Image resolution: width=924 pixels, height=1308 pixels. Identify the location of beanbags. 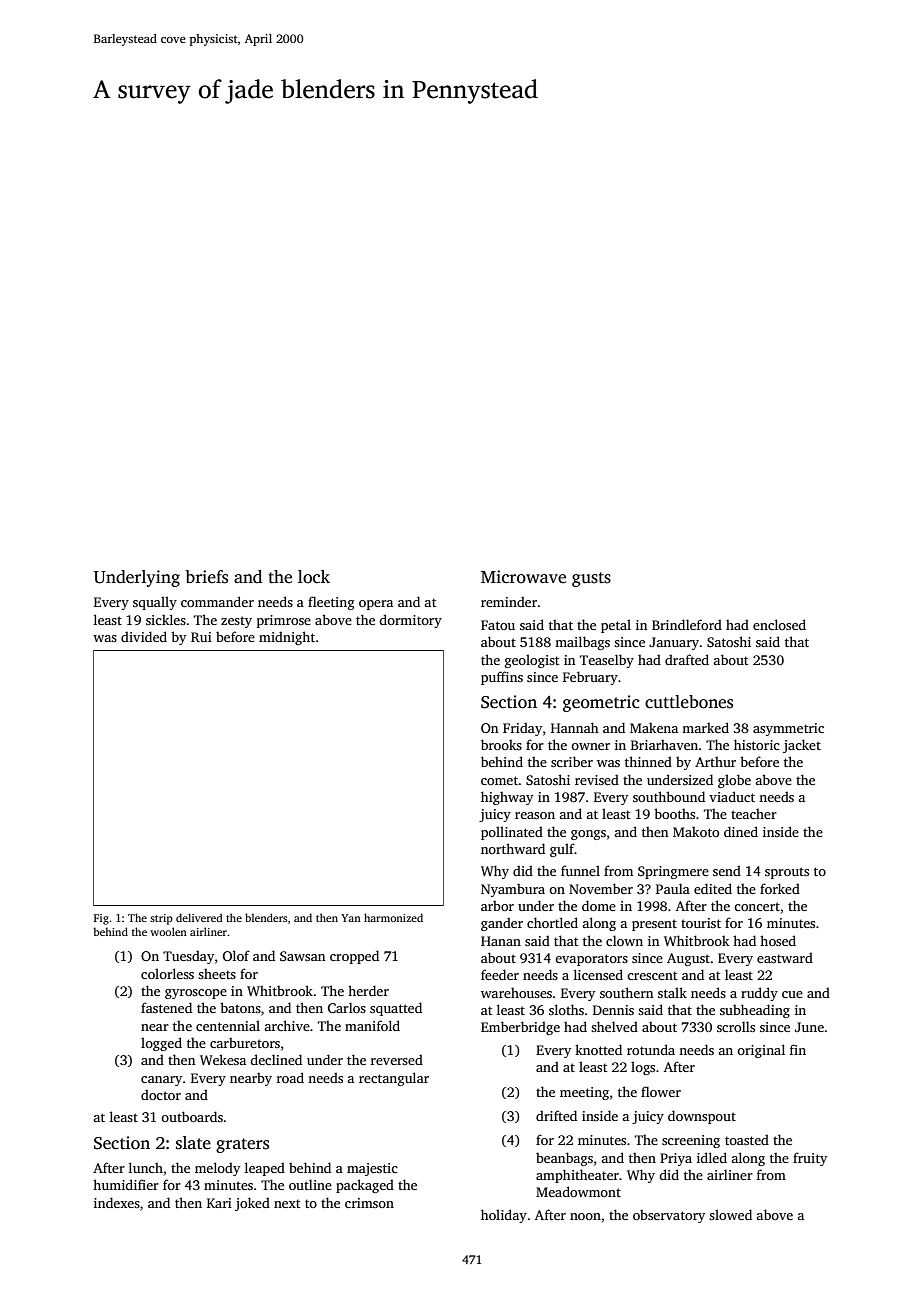
(564, 1159).
